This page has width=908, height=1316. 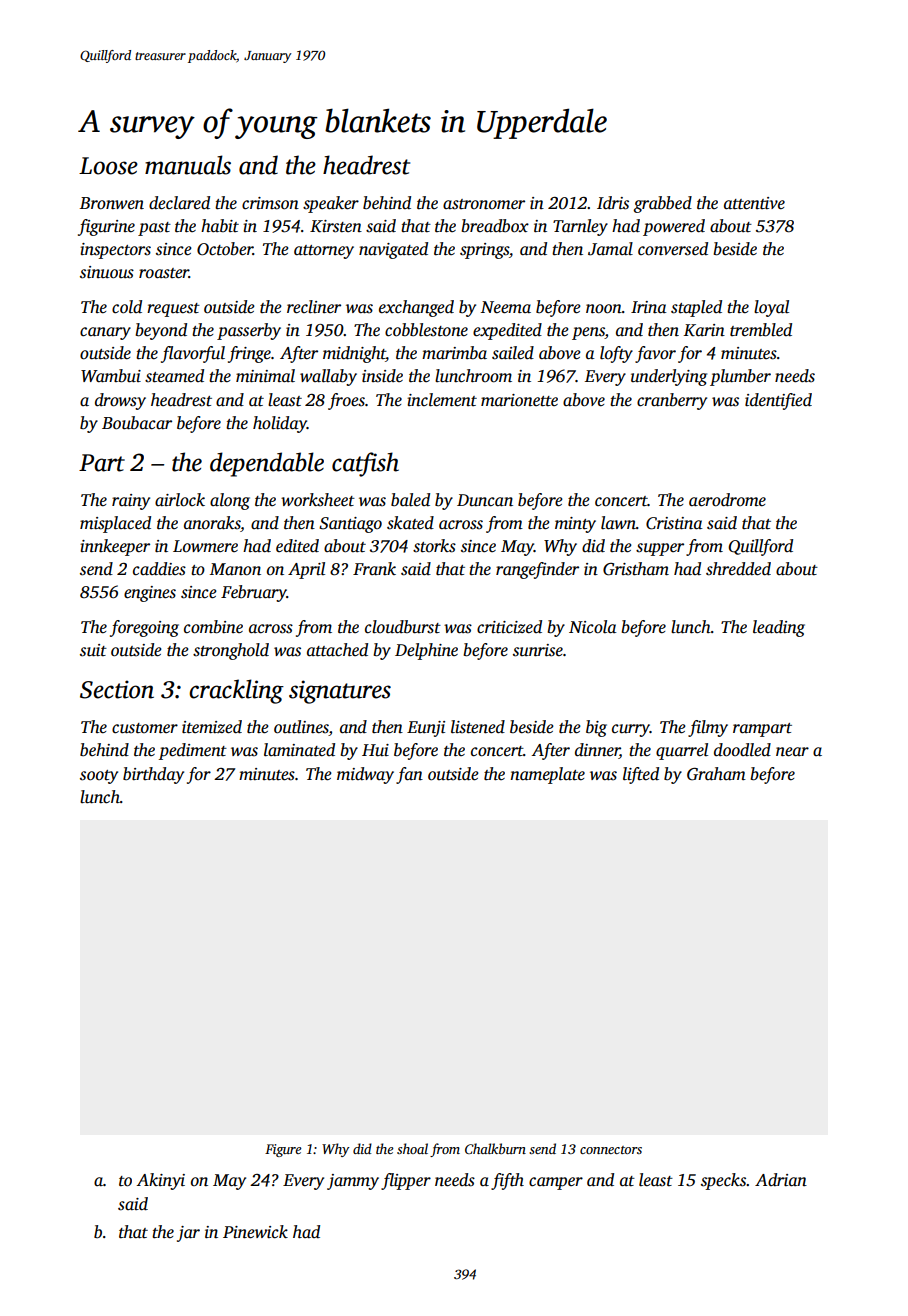 I want to click on Chalkburn, so click(x=495, y=1148).
